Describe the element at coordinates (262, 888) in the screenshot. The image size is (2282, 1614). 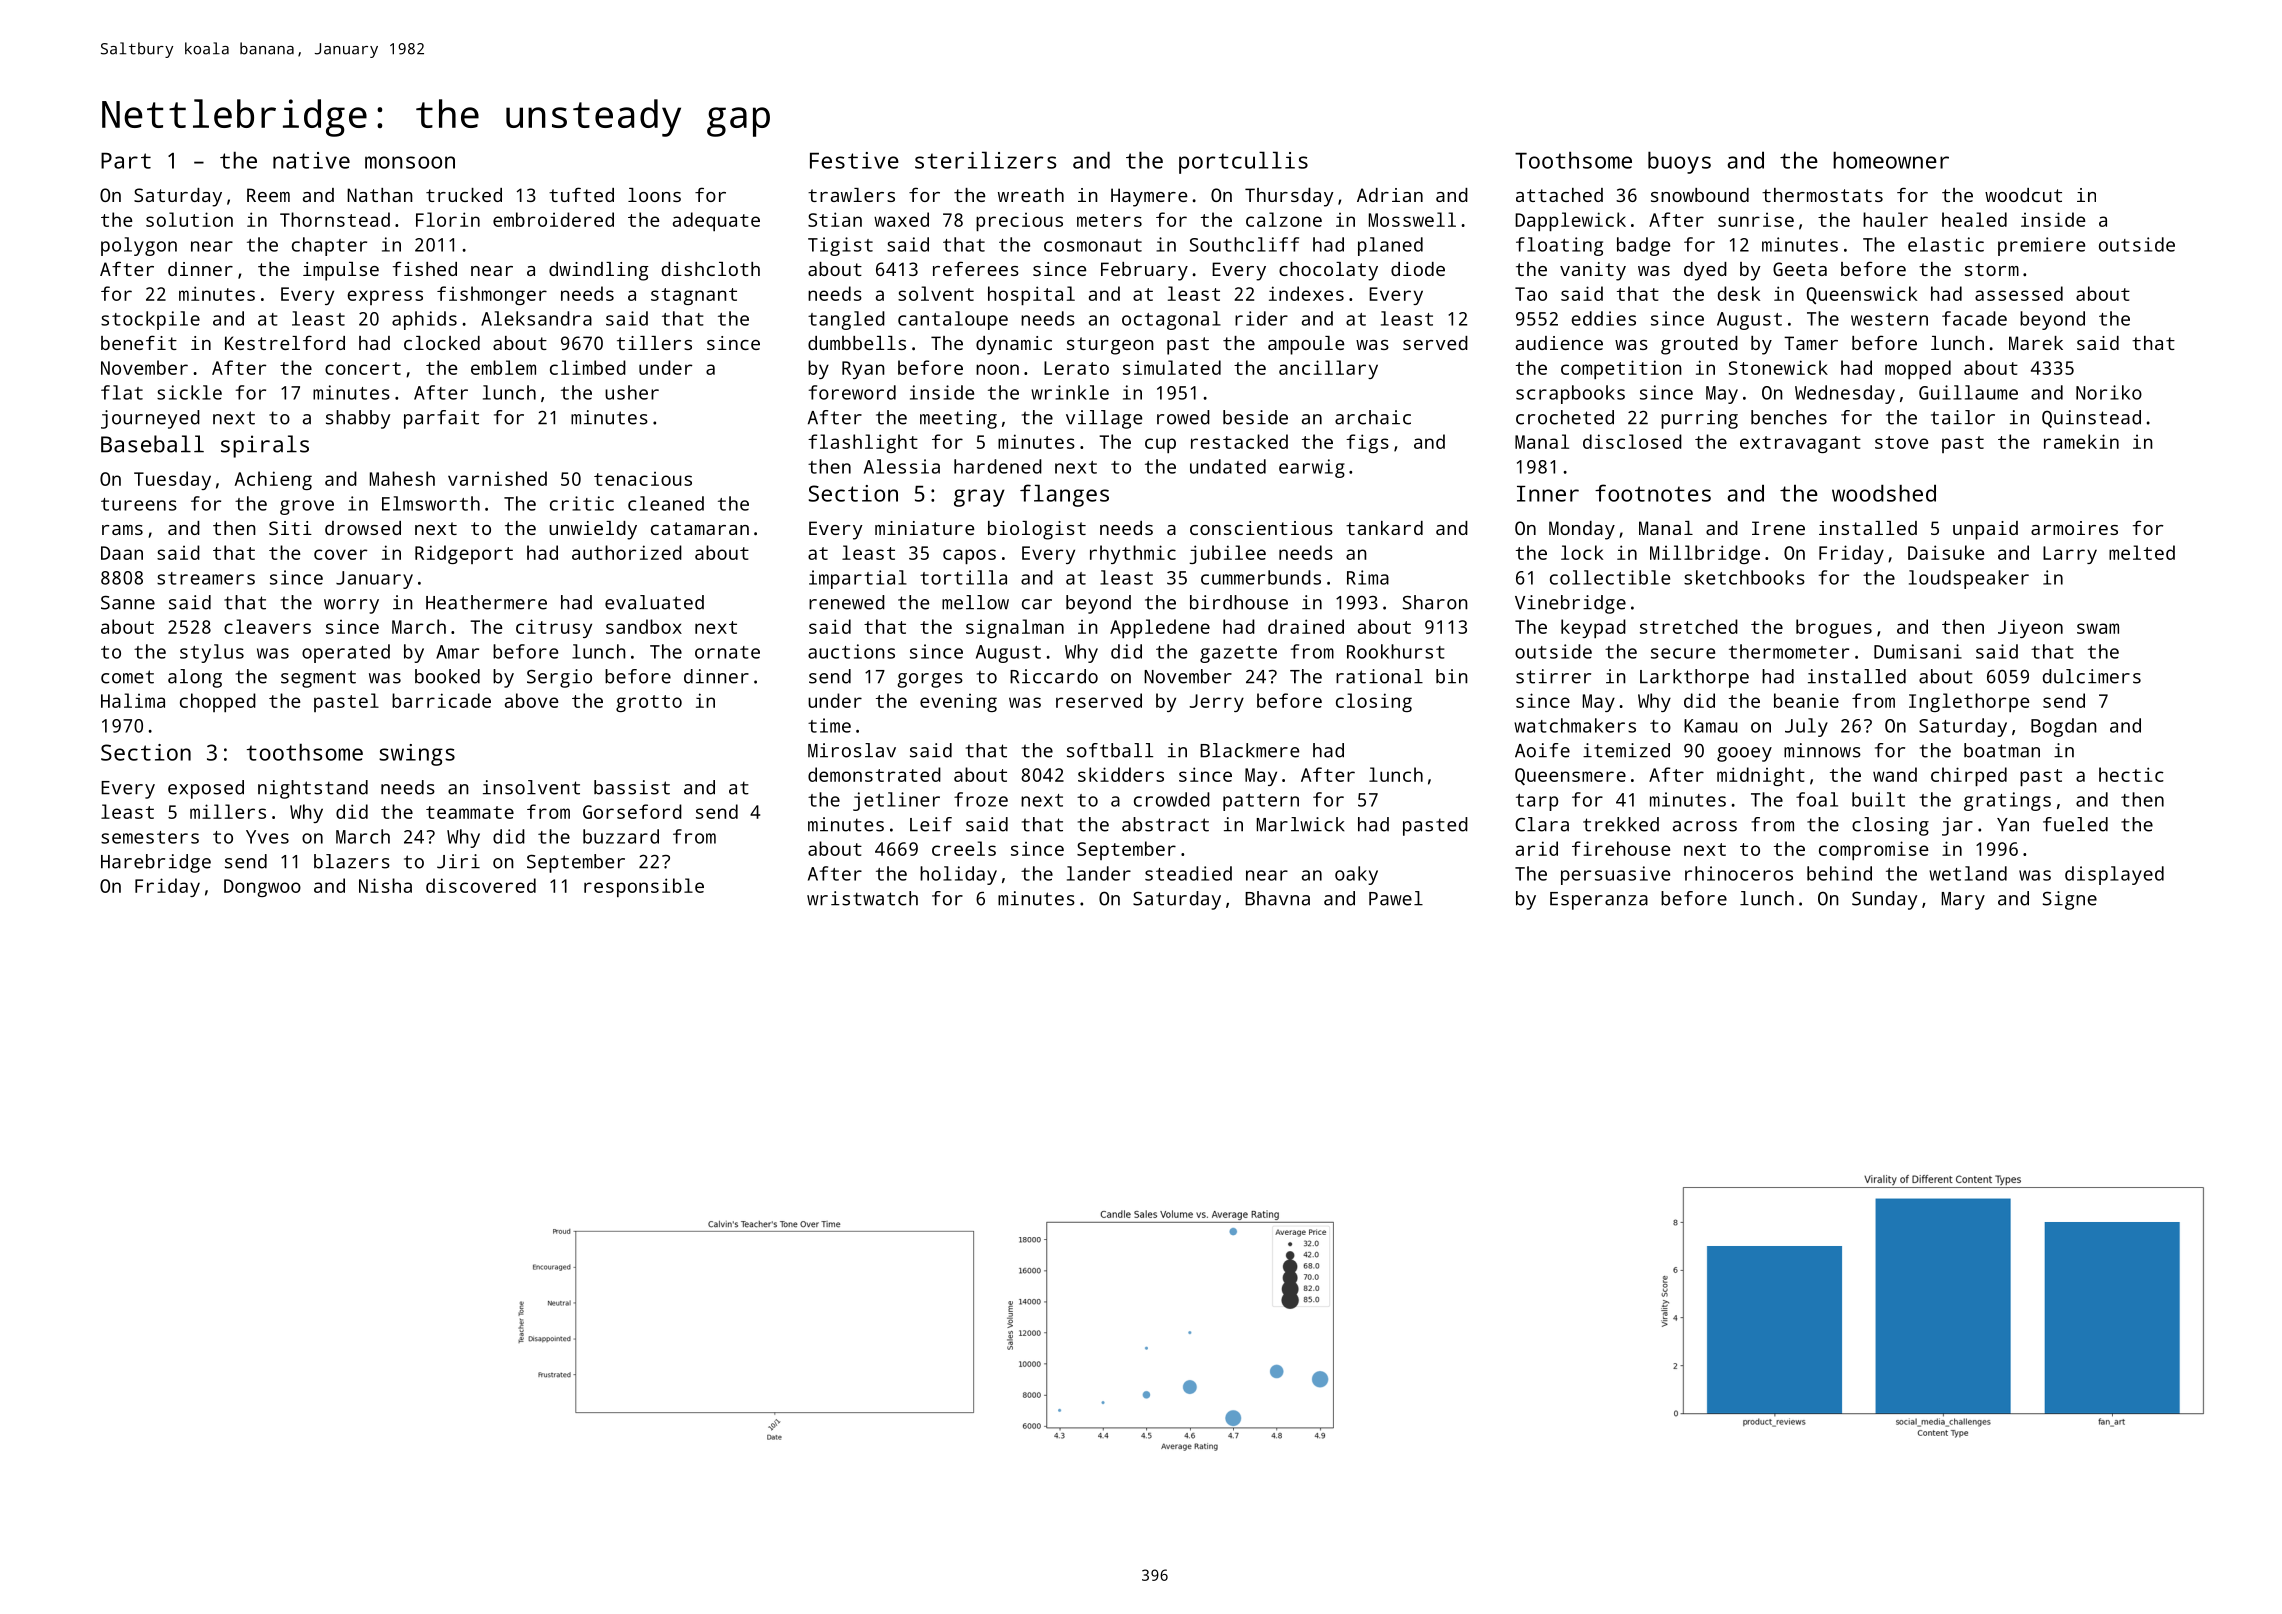
I see `Dongwoo` at that location.
